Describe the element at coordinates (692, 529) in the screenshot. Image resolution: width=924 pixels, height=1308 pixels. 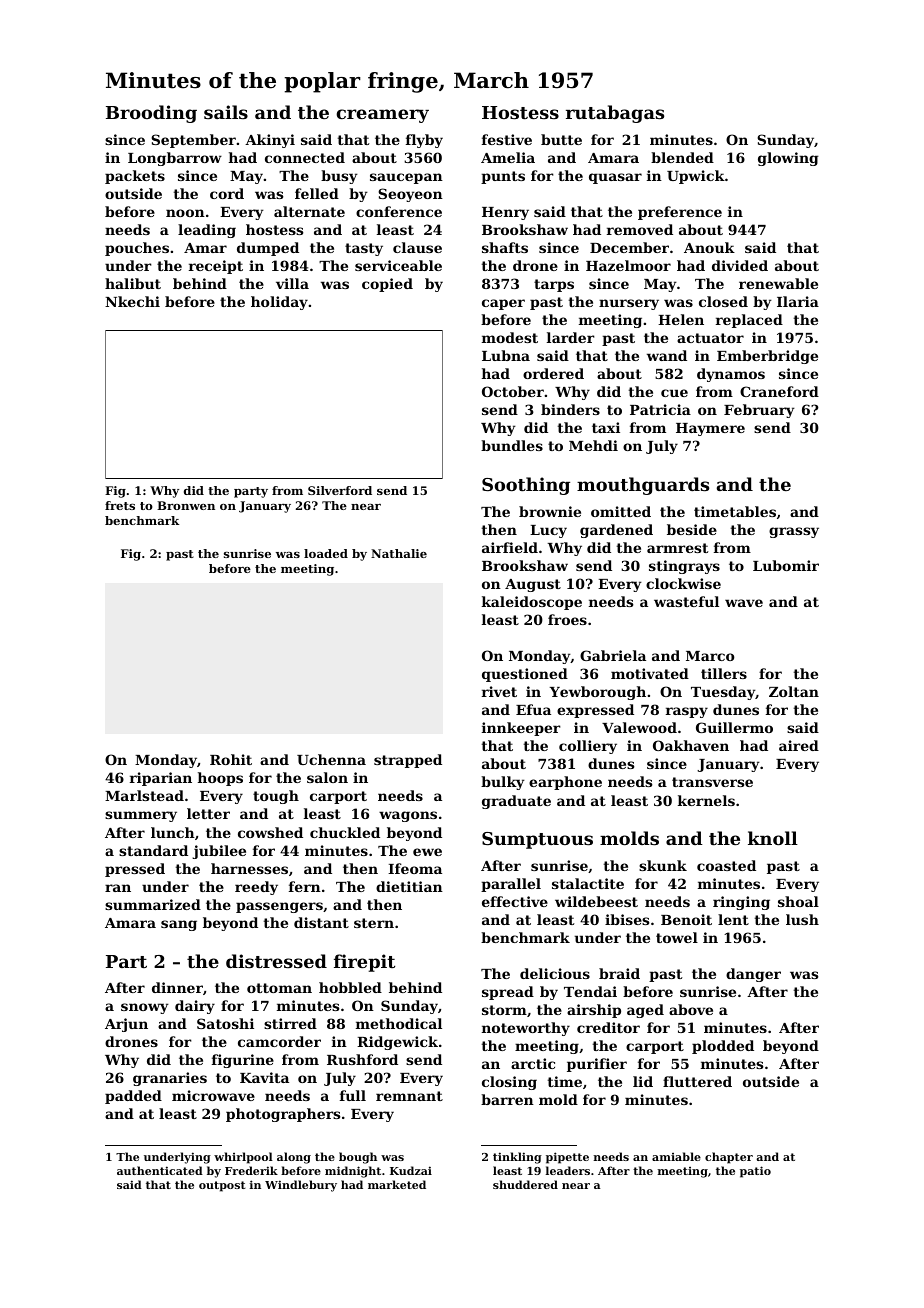
I see `beside` at that location.
